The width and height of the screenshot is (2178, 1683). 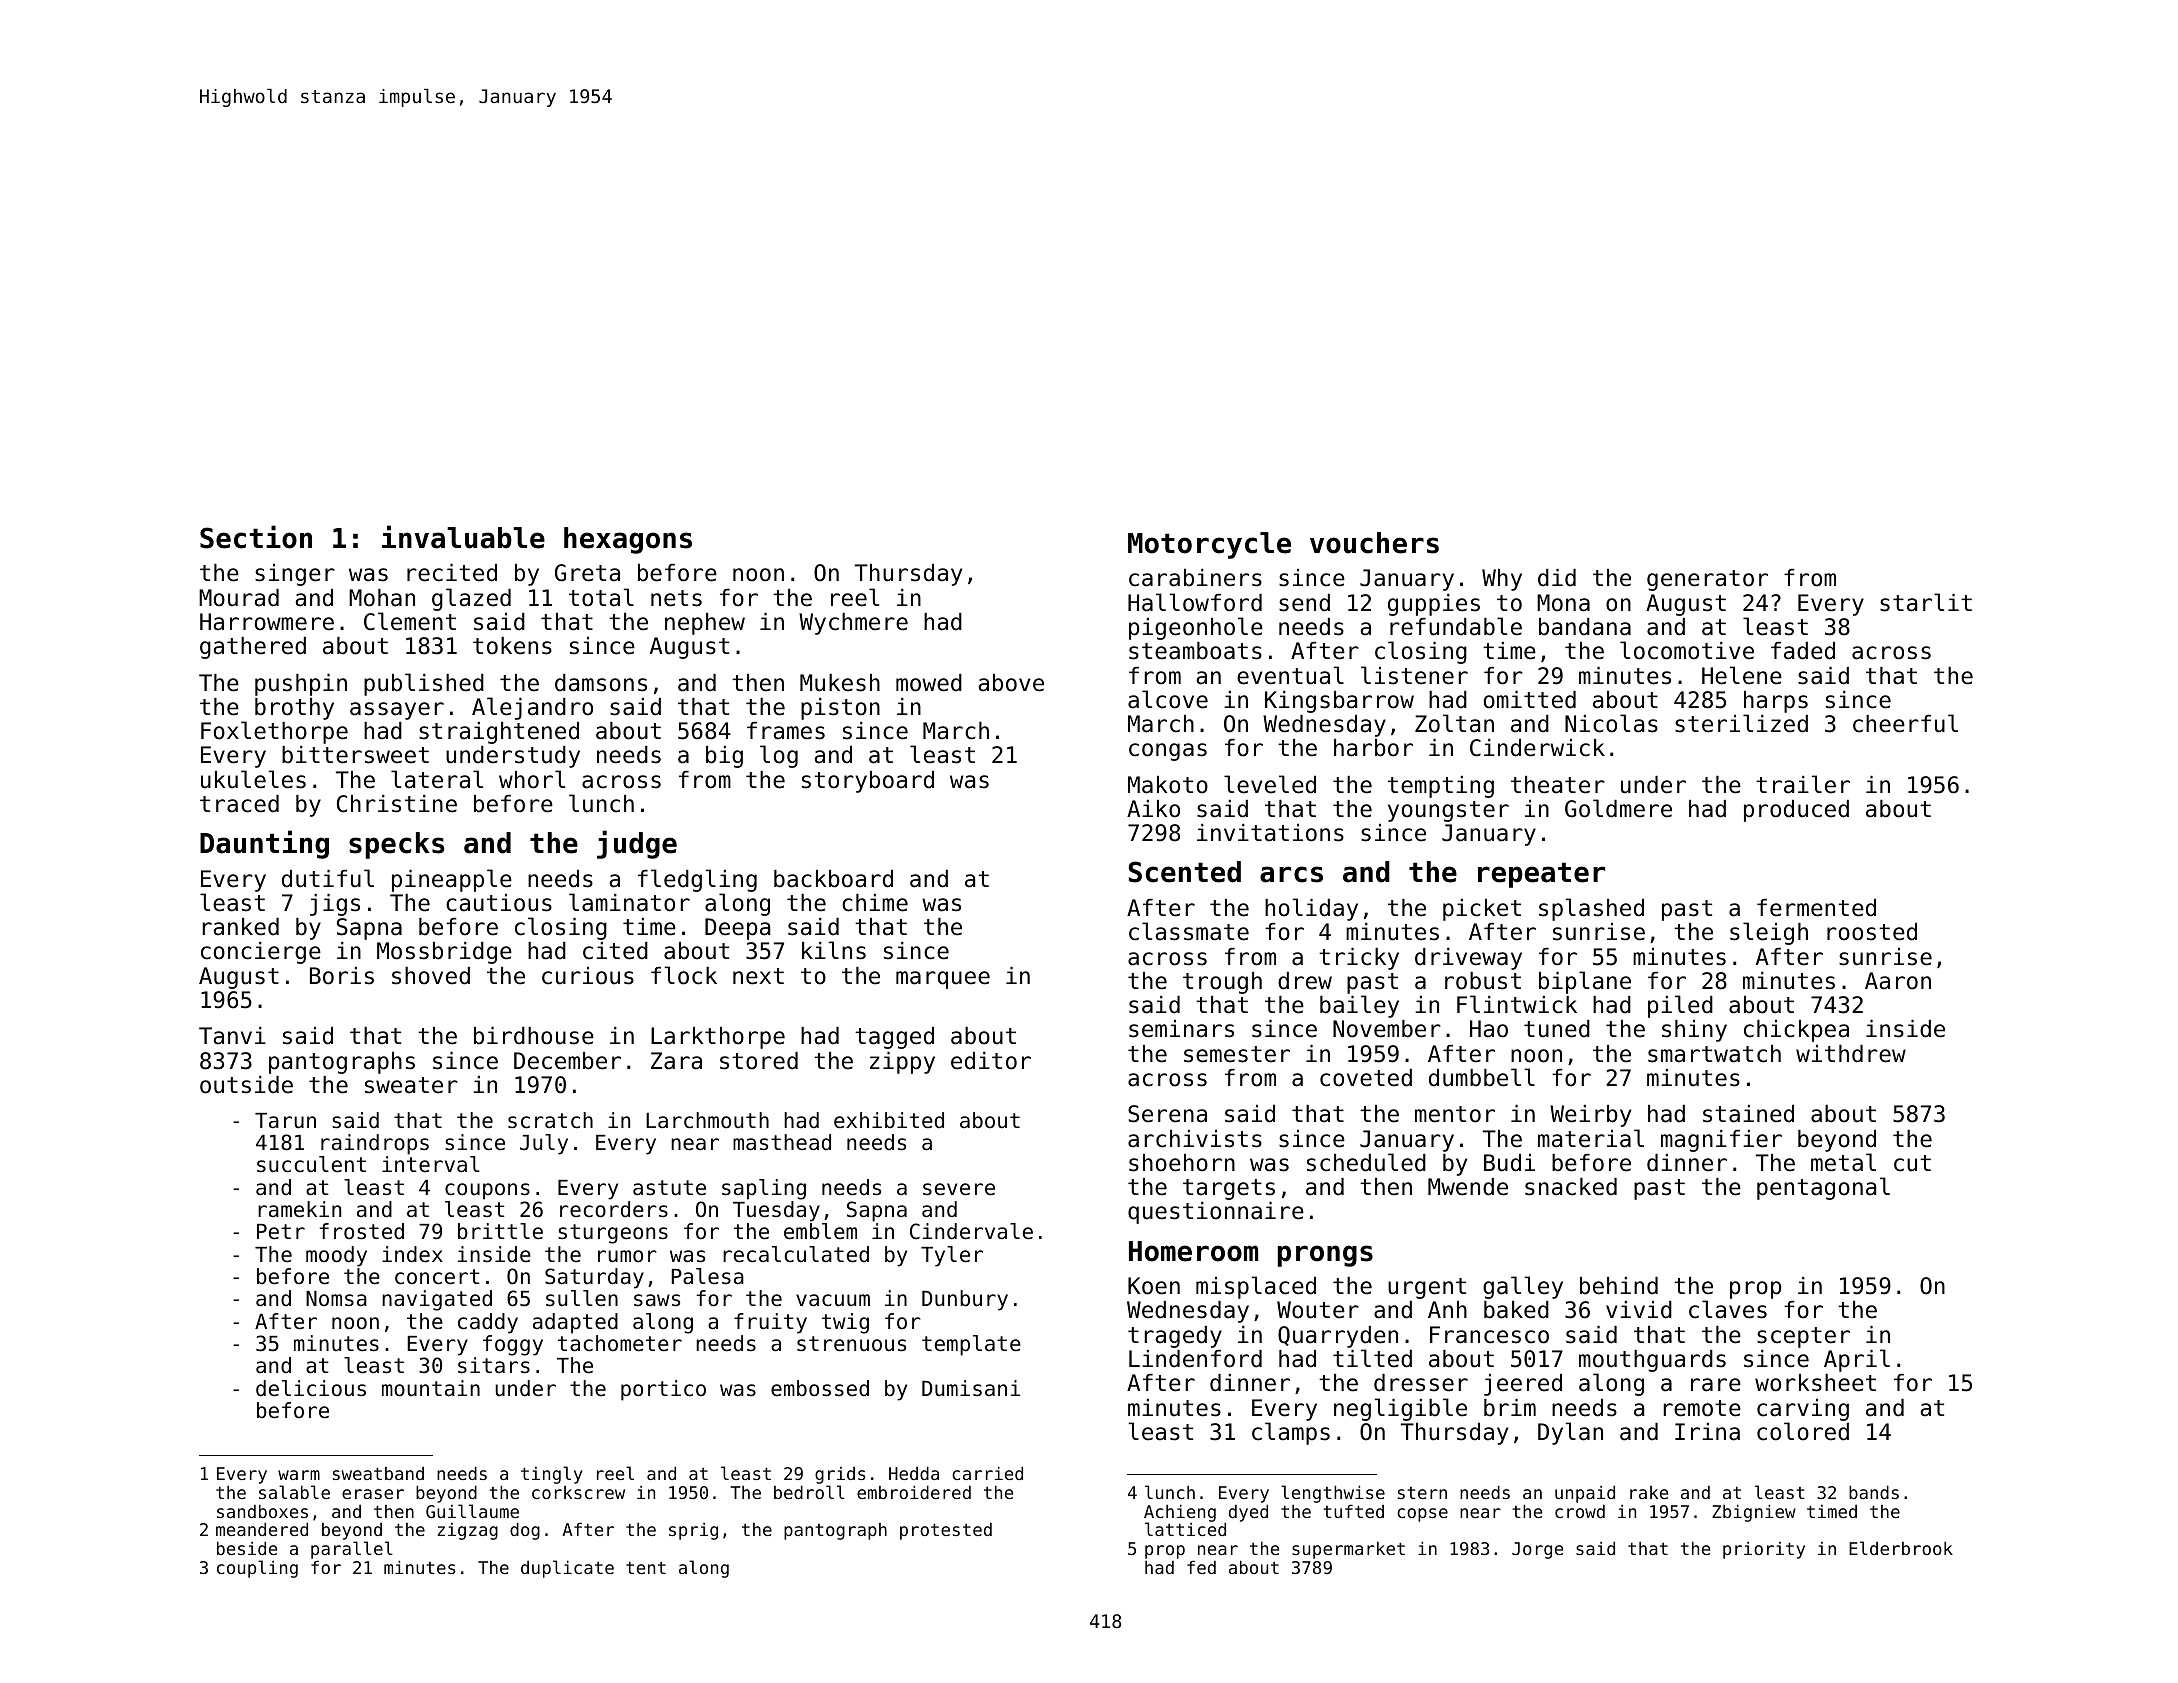 I want to click on masthead, so click(x=782, y=1142).
